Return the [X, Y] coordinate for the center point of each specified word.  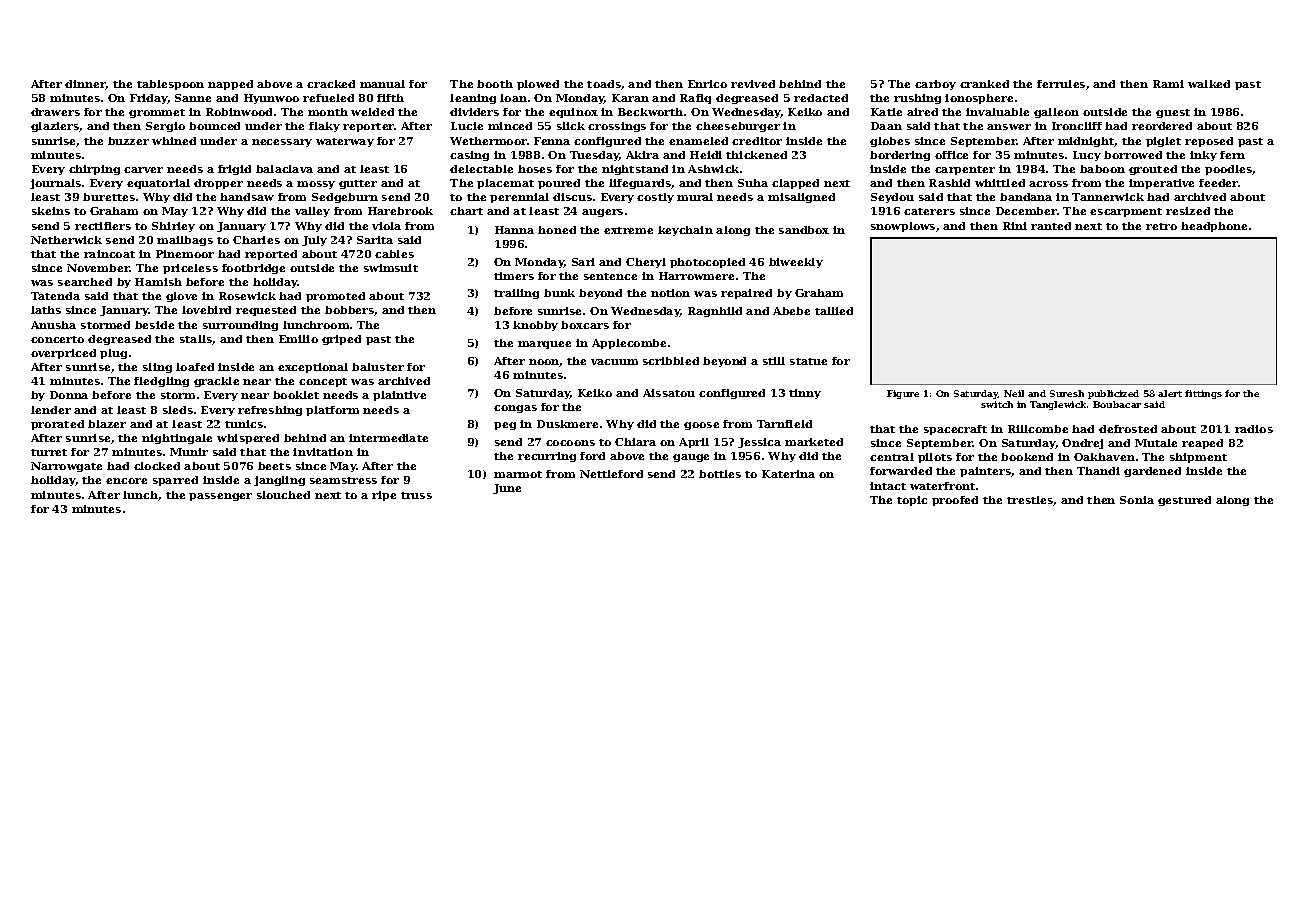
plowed [538, 85]
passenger [220, 497]
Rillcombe [1038, 429]
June [507, 489]
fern [1232, 155]
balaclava [284, 169]
